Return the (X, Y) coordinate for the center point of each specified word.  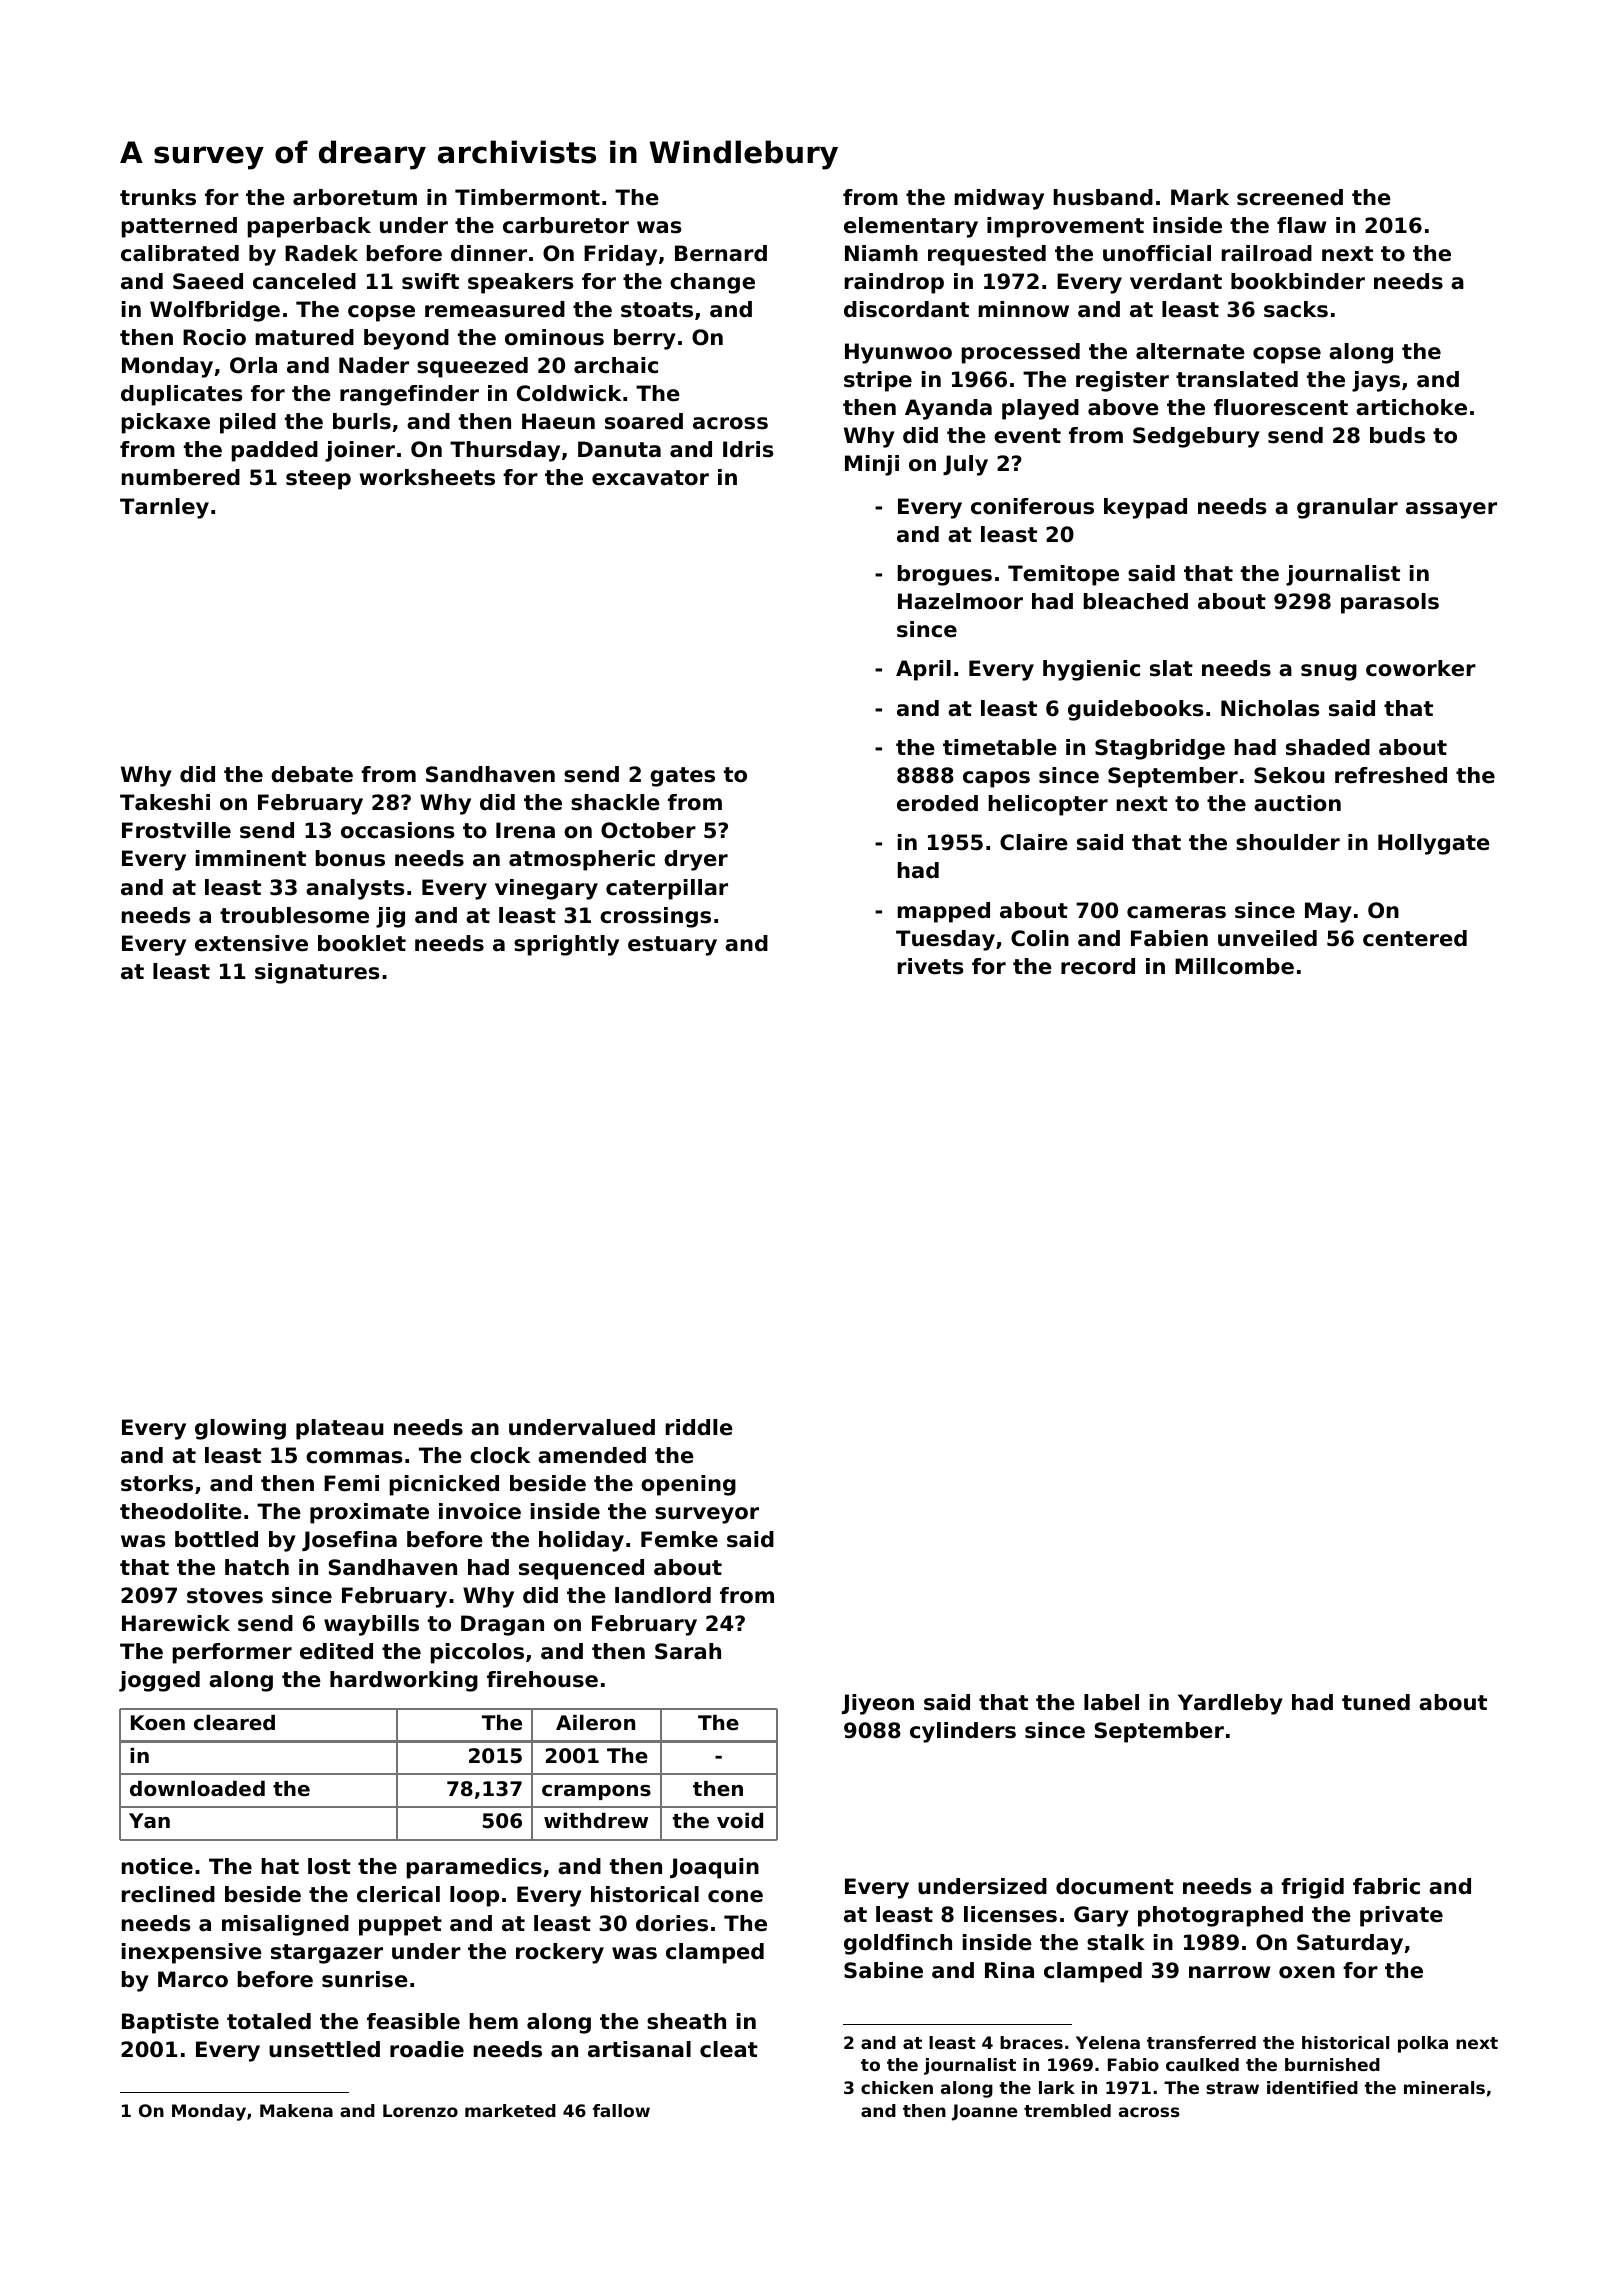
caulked (1202, 2064)
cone (735, 1896)
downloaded (197, 1789)
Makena (296, 2110)
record (1098, 966)
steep (318, 480)
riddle (699, 1427)
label (1111, 1702)
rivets (931, 966)
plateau (340, 1429)
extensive (251, 943)
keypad (1145, 508)
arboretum (355, 197)
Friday (620, 255)
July (965, 465)
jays (1376, 381)
